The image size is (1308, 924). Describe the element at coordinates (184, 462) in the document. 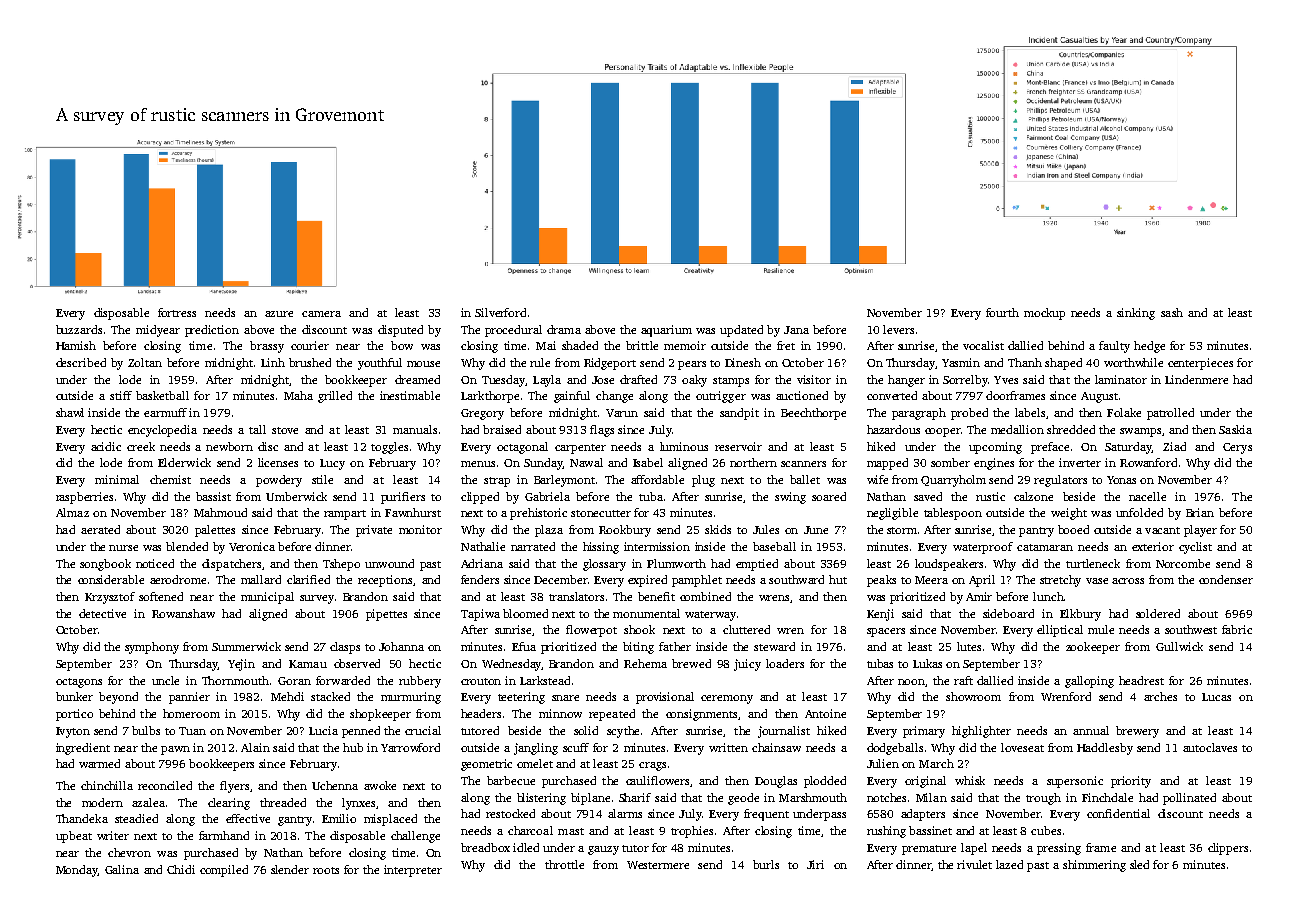

I see `Elderwick` at that location.
